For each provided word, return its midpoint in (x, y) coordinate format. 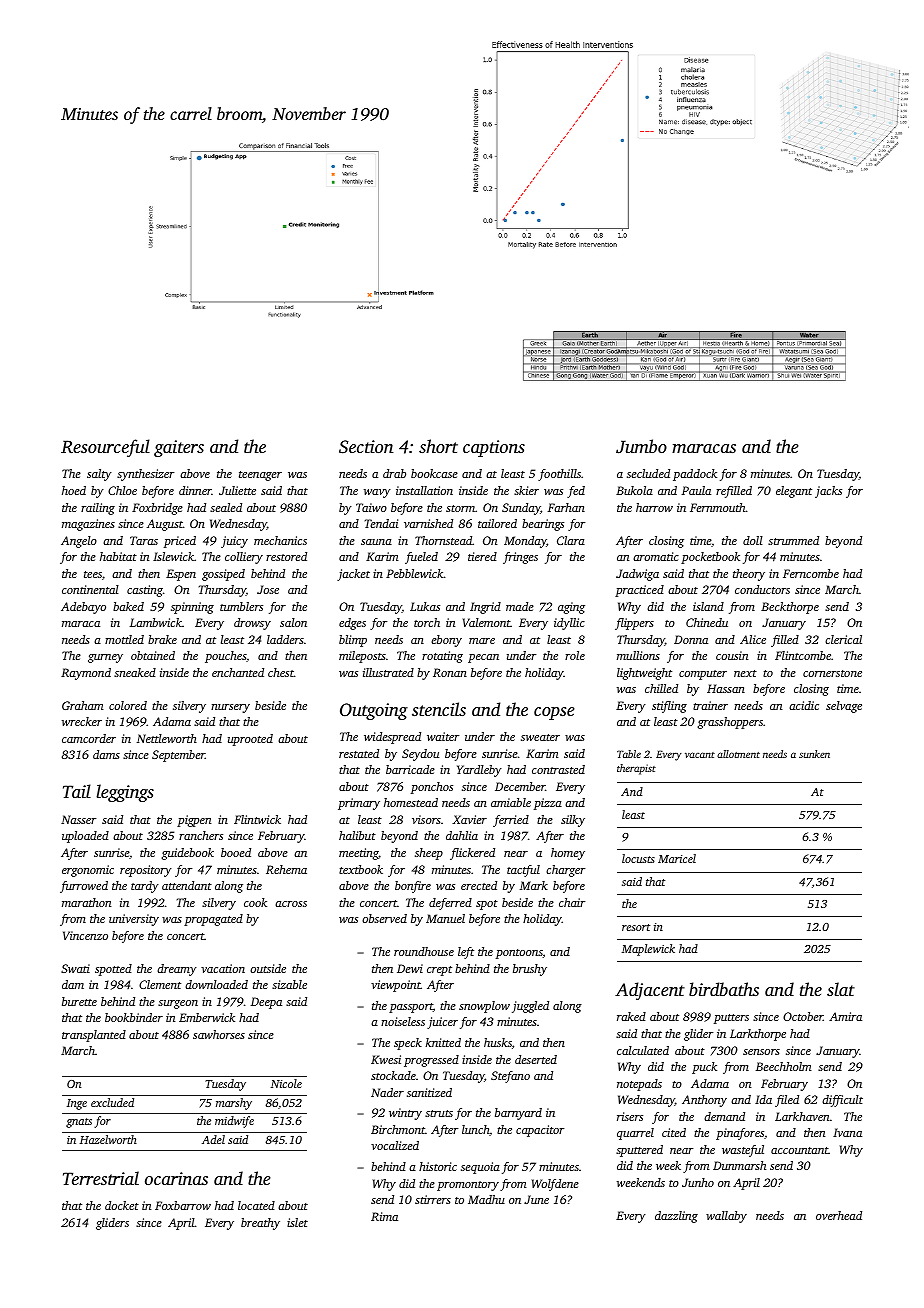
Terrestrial (101, 1178)
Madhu (486, 1199)
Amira (845, 1016)
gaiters (179, 448)
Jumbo (641, 446)
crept (439, 971)
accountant (800, 1150)
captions (494, 448)
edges (352, 624)
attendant (187, 885)
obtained (153, 655)
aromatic (656, 556)
